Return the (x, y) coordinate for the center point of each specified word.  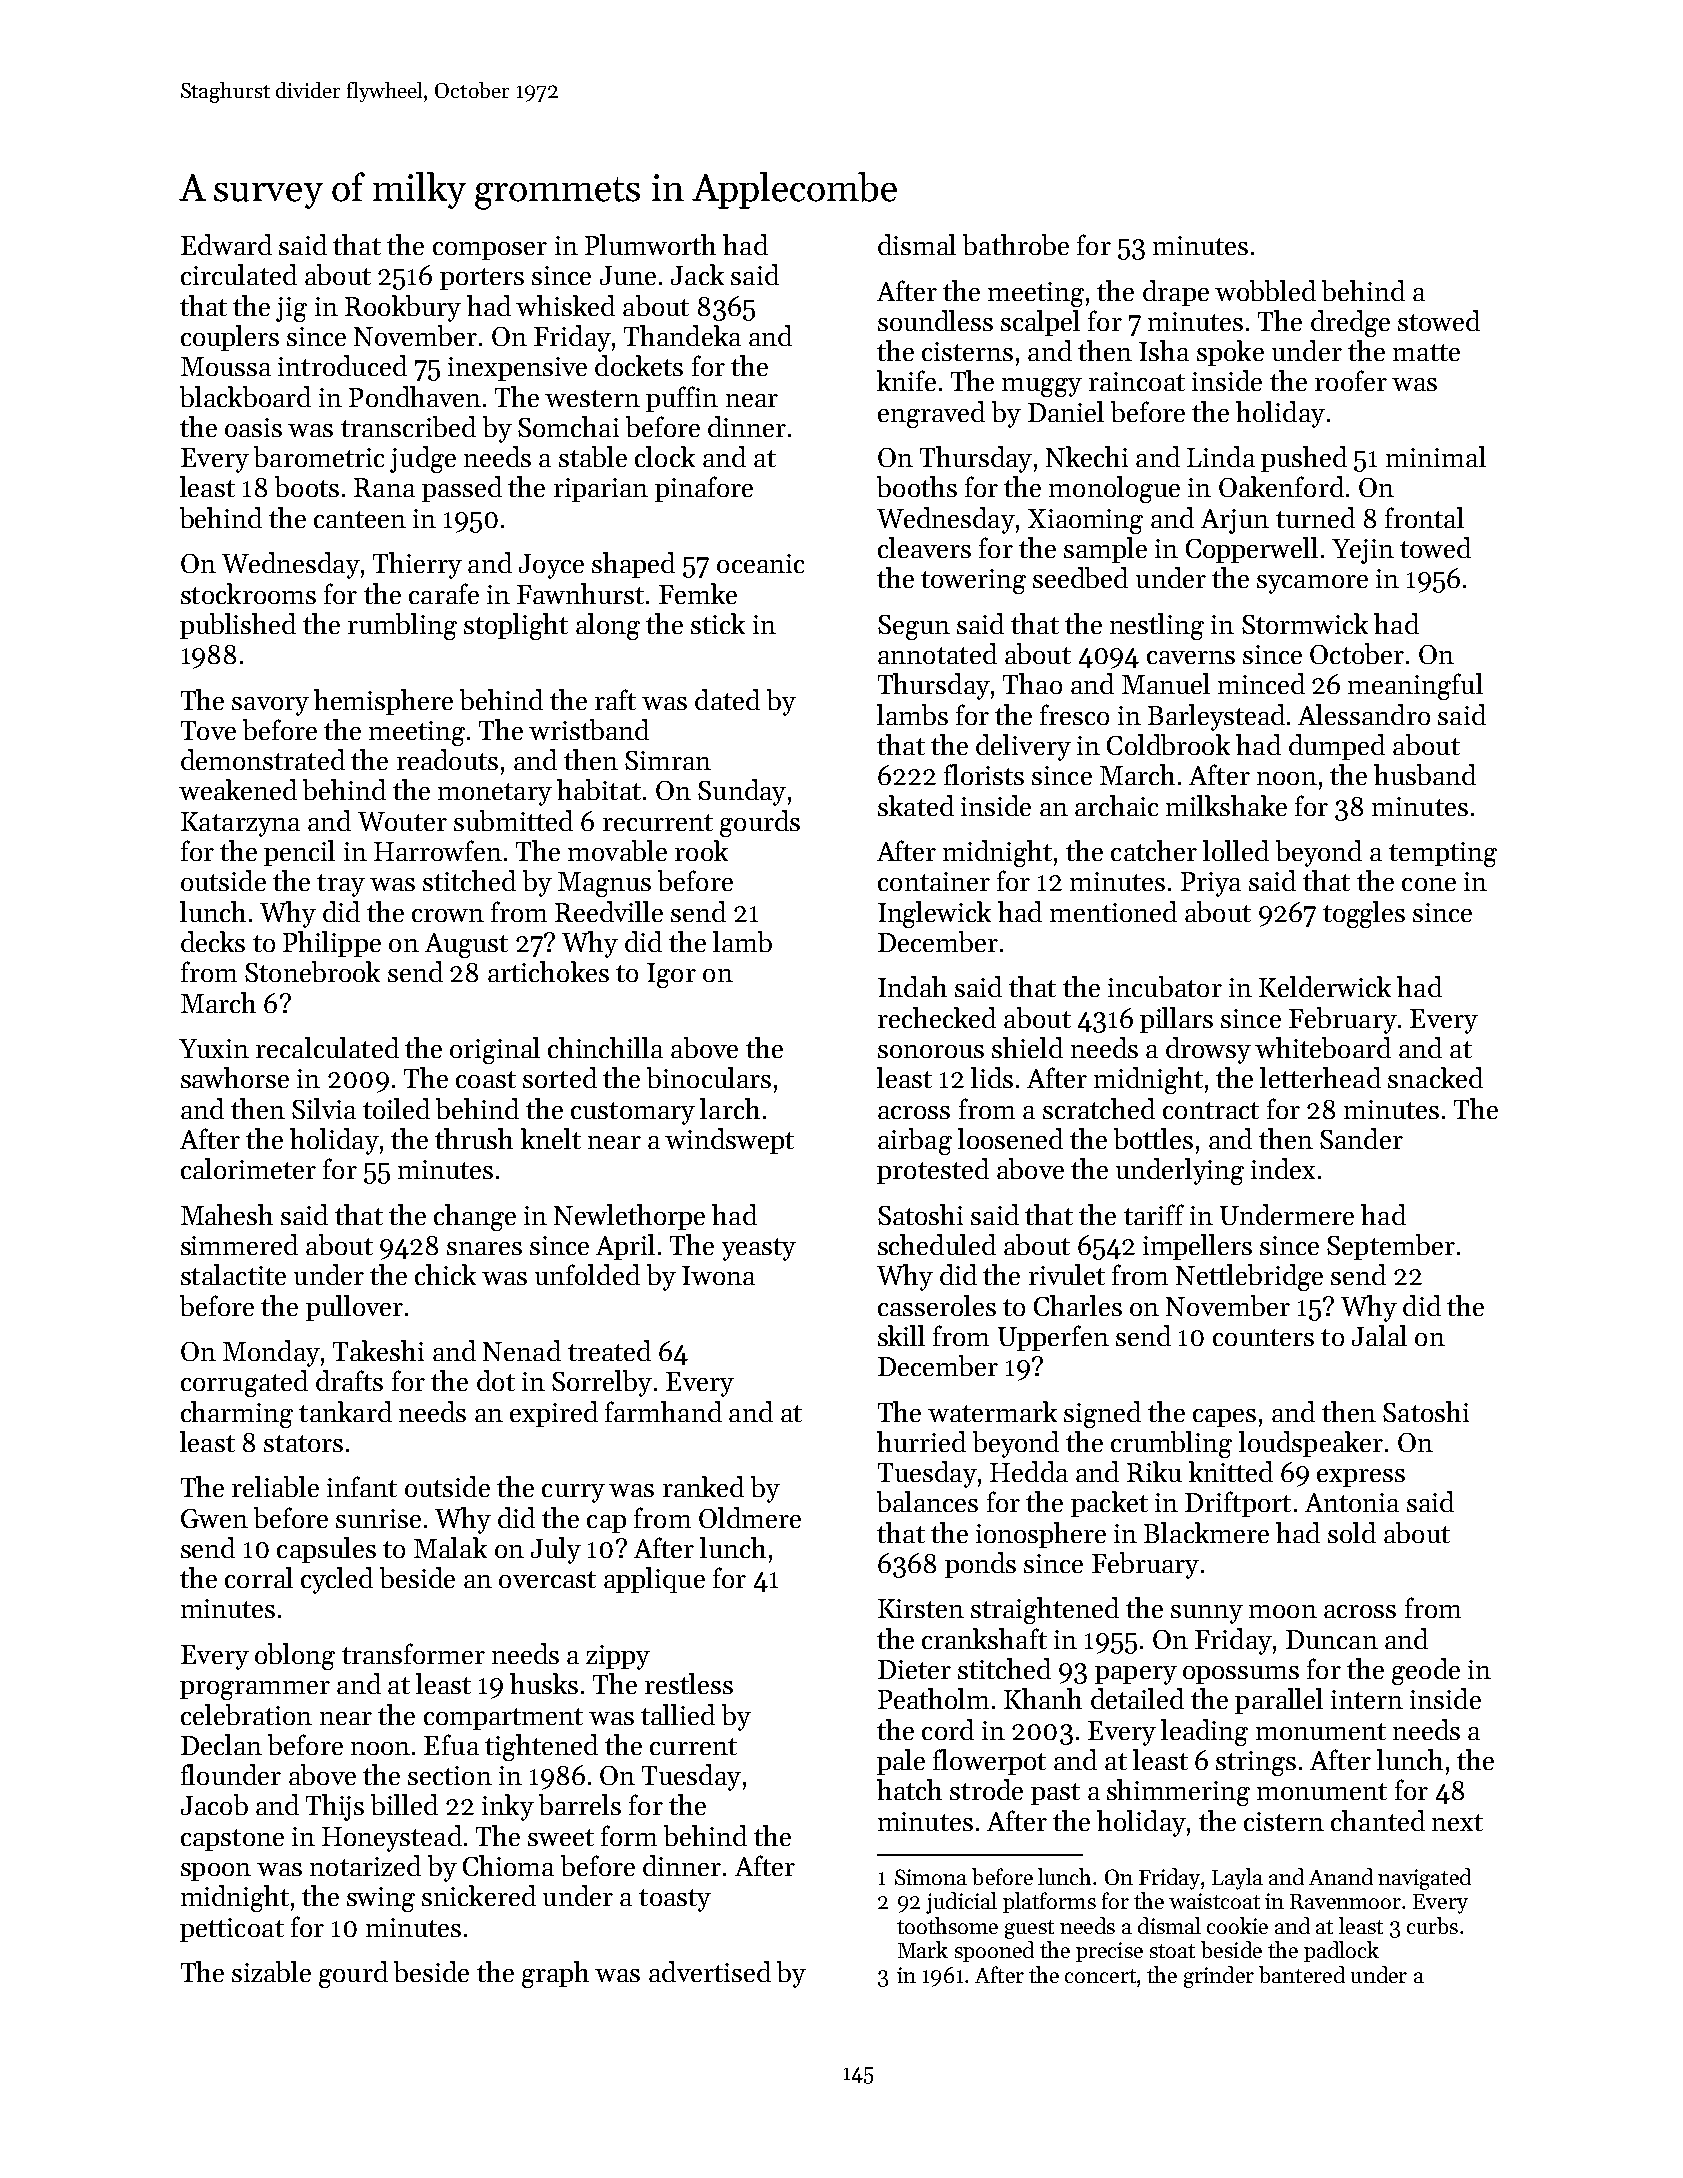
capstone (232, 1840)
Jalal (1379, 1335)
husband (1425, 774)
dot (496, 1380)
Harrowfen (438, 850)
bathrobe (1016, 244)
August (466, 945)
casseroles (937, 1305)
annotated (937, 653)
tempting (1443, 854)
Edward (226, 244)
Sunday (742, 792)
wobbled (1265, 290)
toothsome (947, 1925)
